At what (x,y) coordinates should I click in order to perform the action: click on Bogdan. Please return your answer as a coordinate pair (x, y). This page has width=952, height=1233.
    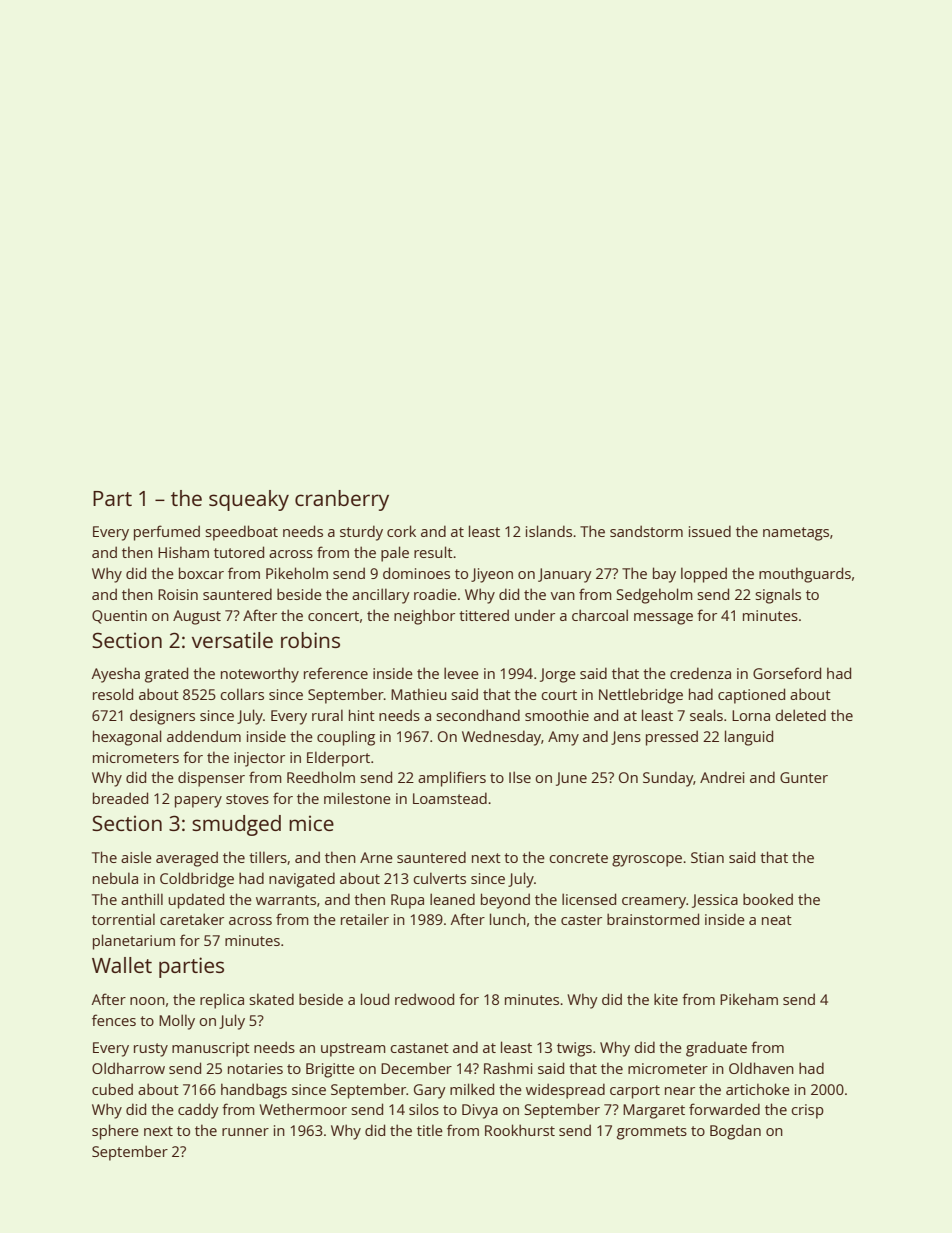
    Looking at the image, I should click on (735, 1132).
